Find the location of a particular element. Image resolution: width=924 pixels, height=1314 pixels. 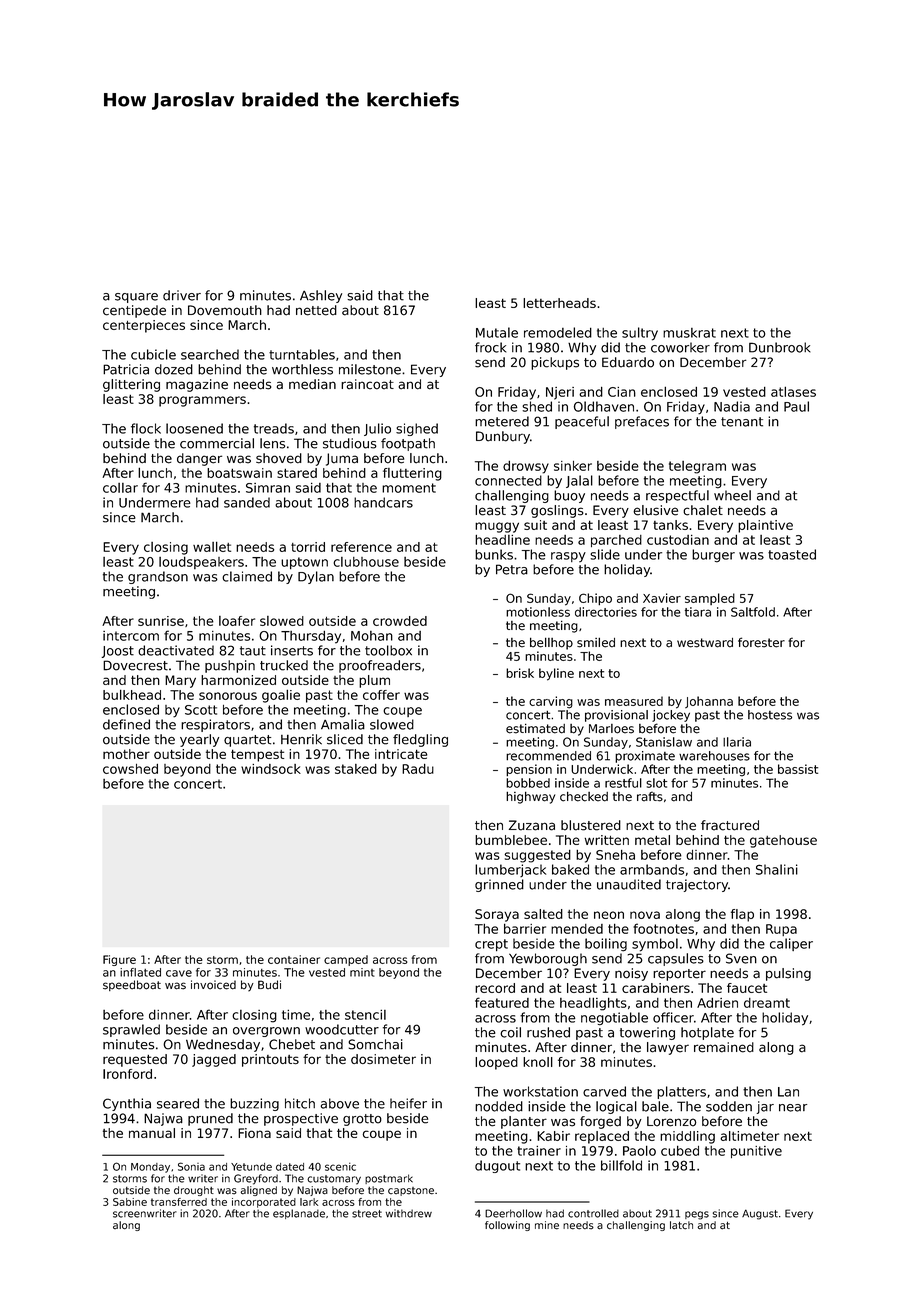

pruned is located at coordinates (210, 1119).
